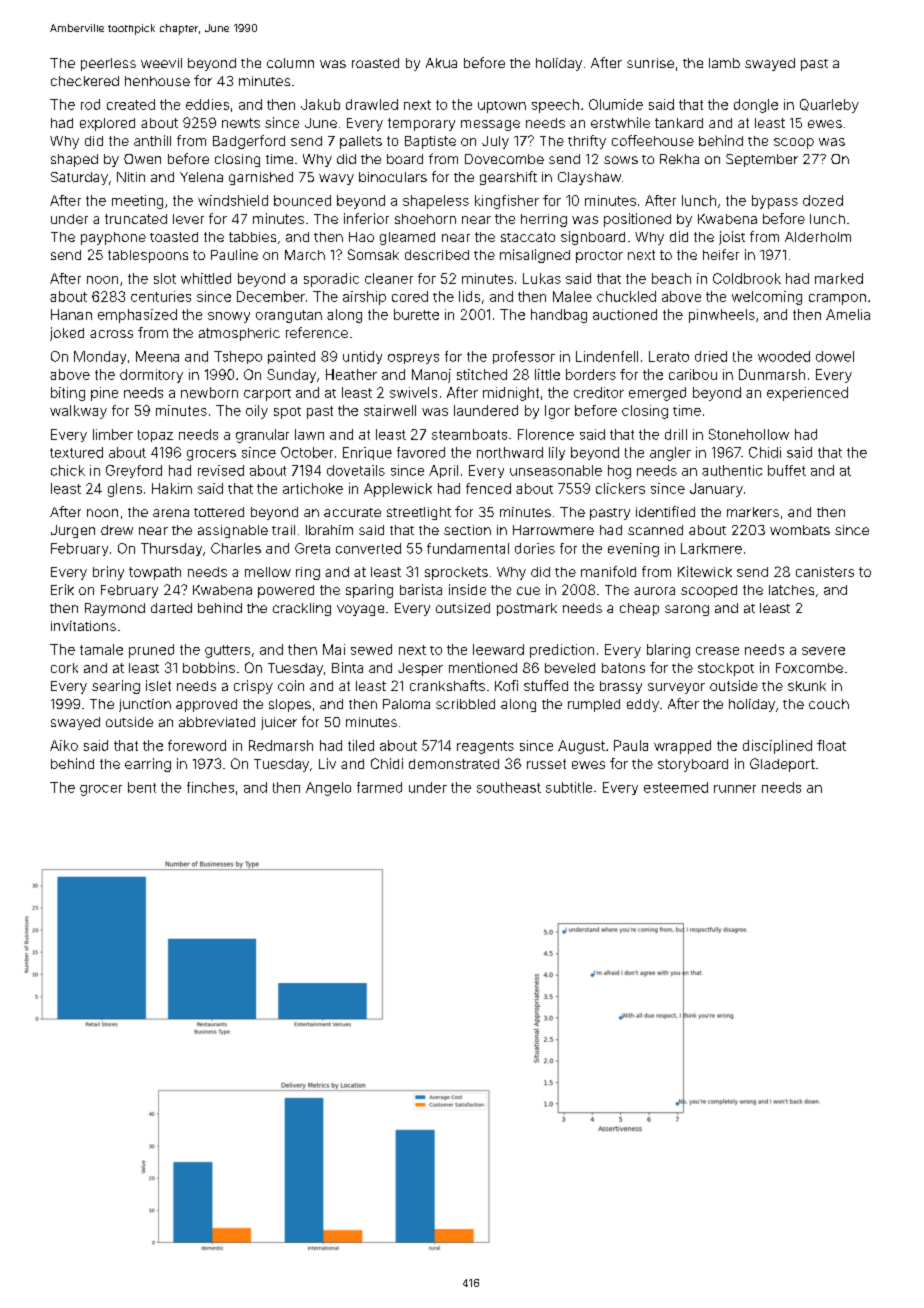 The image size is (924, 1308). I want to click on Akua, so click(441, 63).
